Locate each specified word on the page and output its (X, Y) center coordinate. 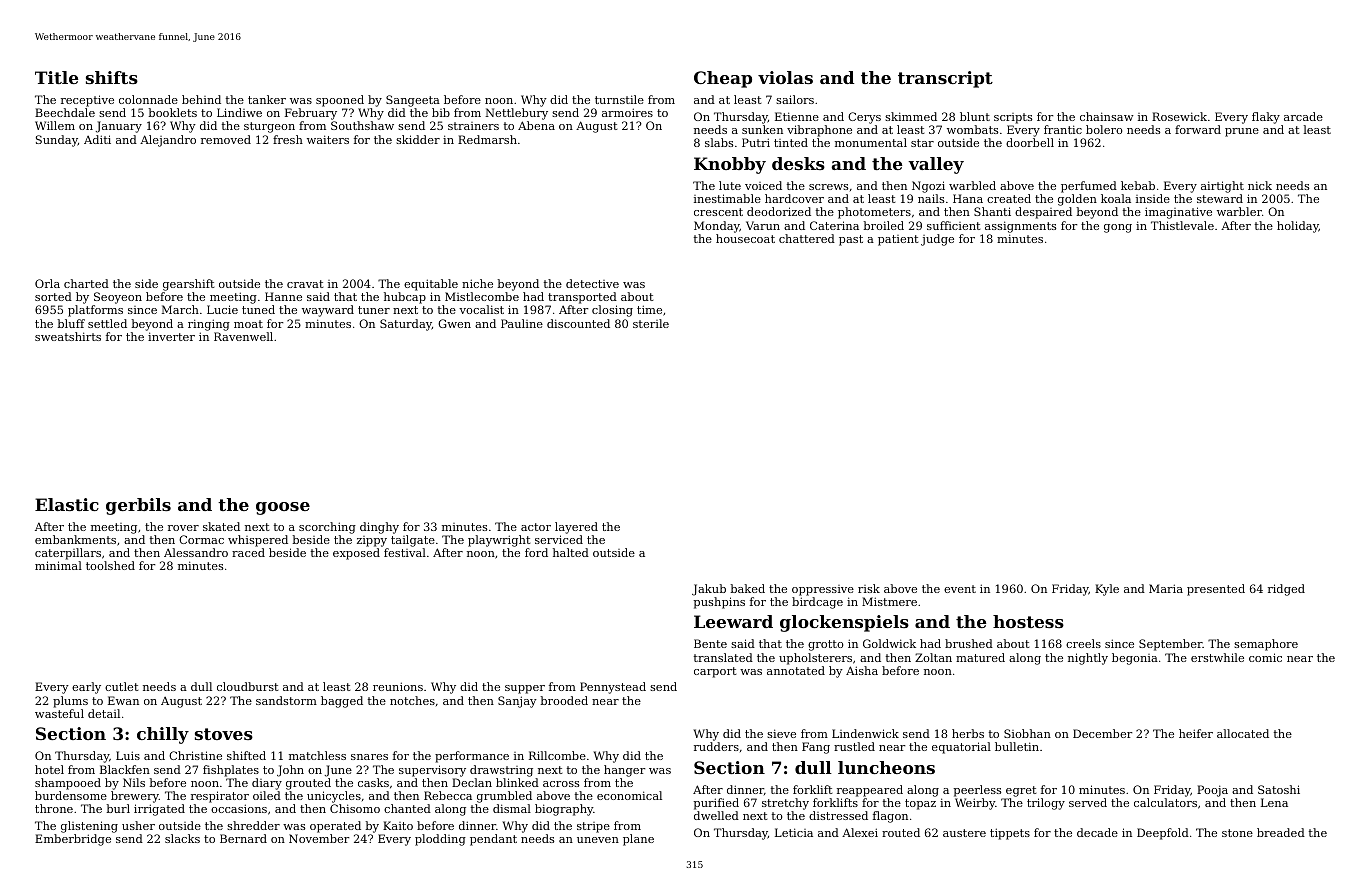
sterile (651, 323)
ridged (1286, 590)
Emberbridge (73, 840)
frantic (1063, 129)
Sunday (57, 141)
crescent (718, 212)
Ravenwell (243, 336)
